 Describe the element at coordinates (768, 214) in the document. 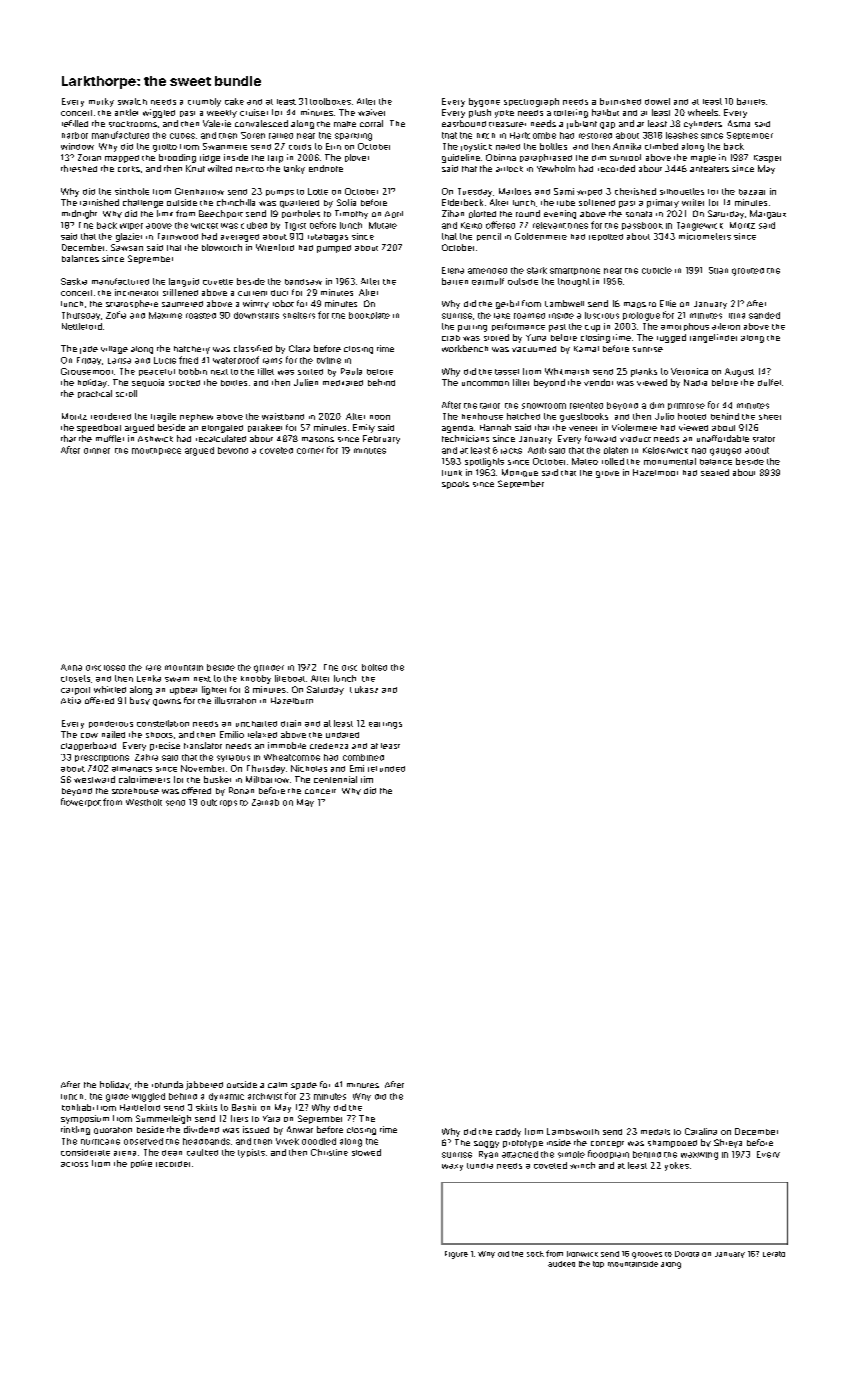

I see `Margaux` at that location.
